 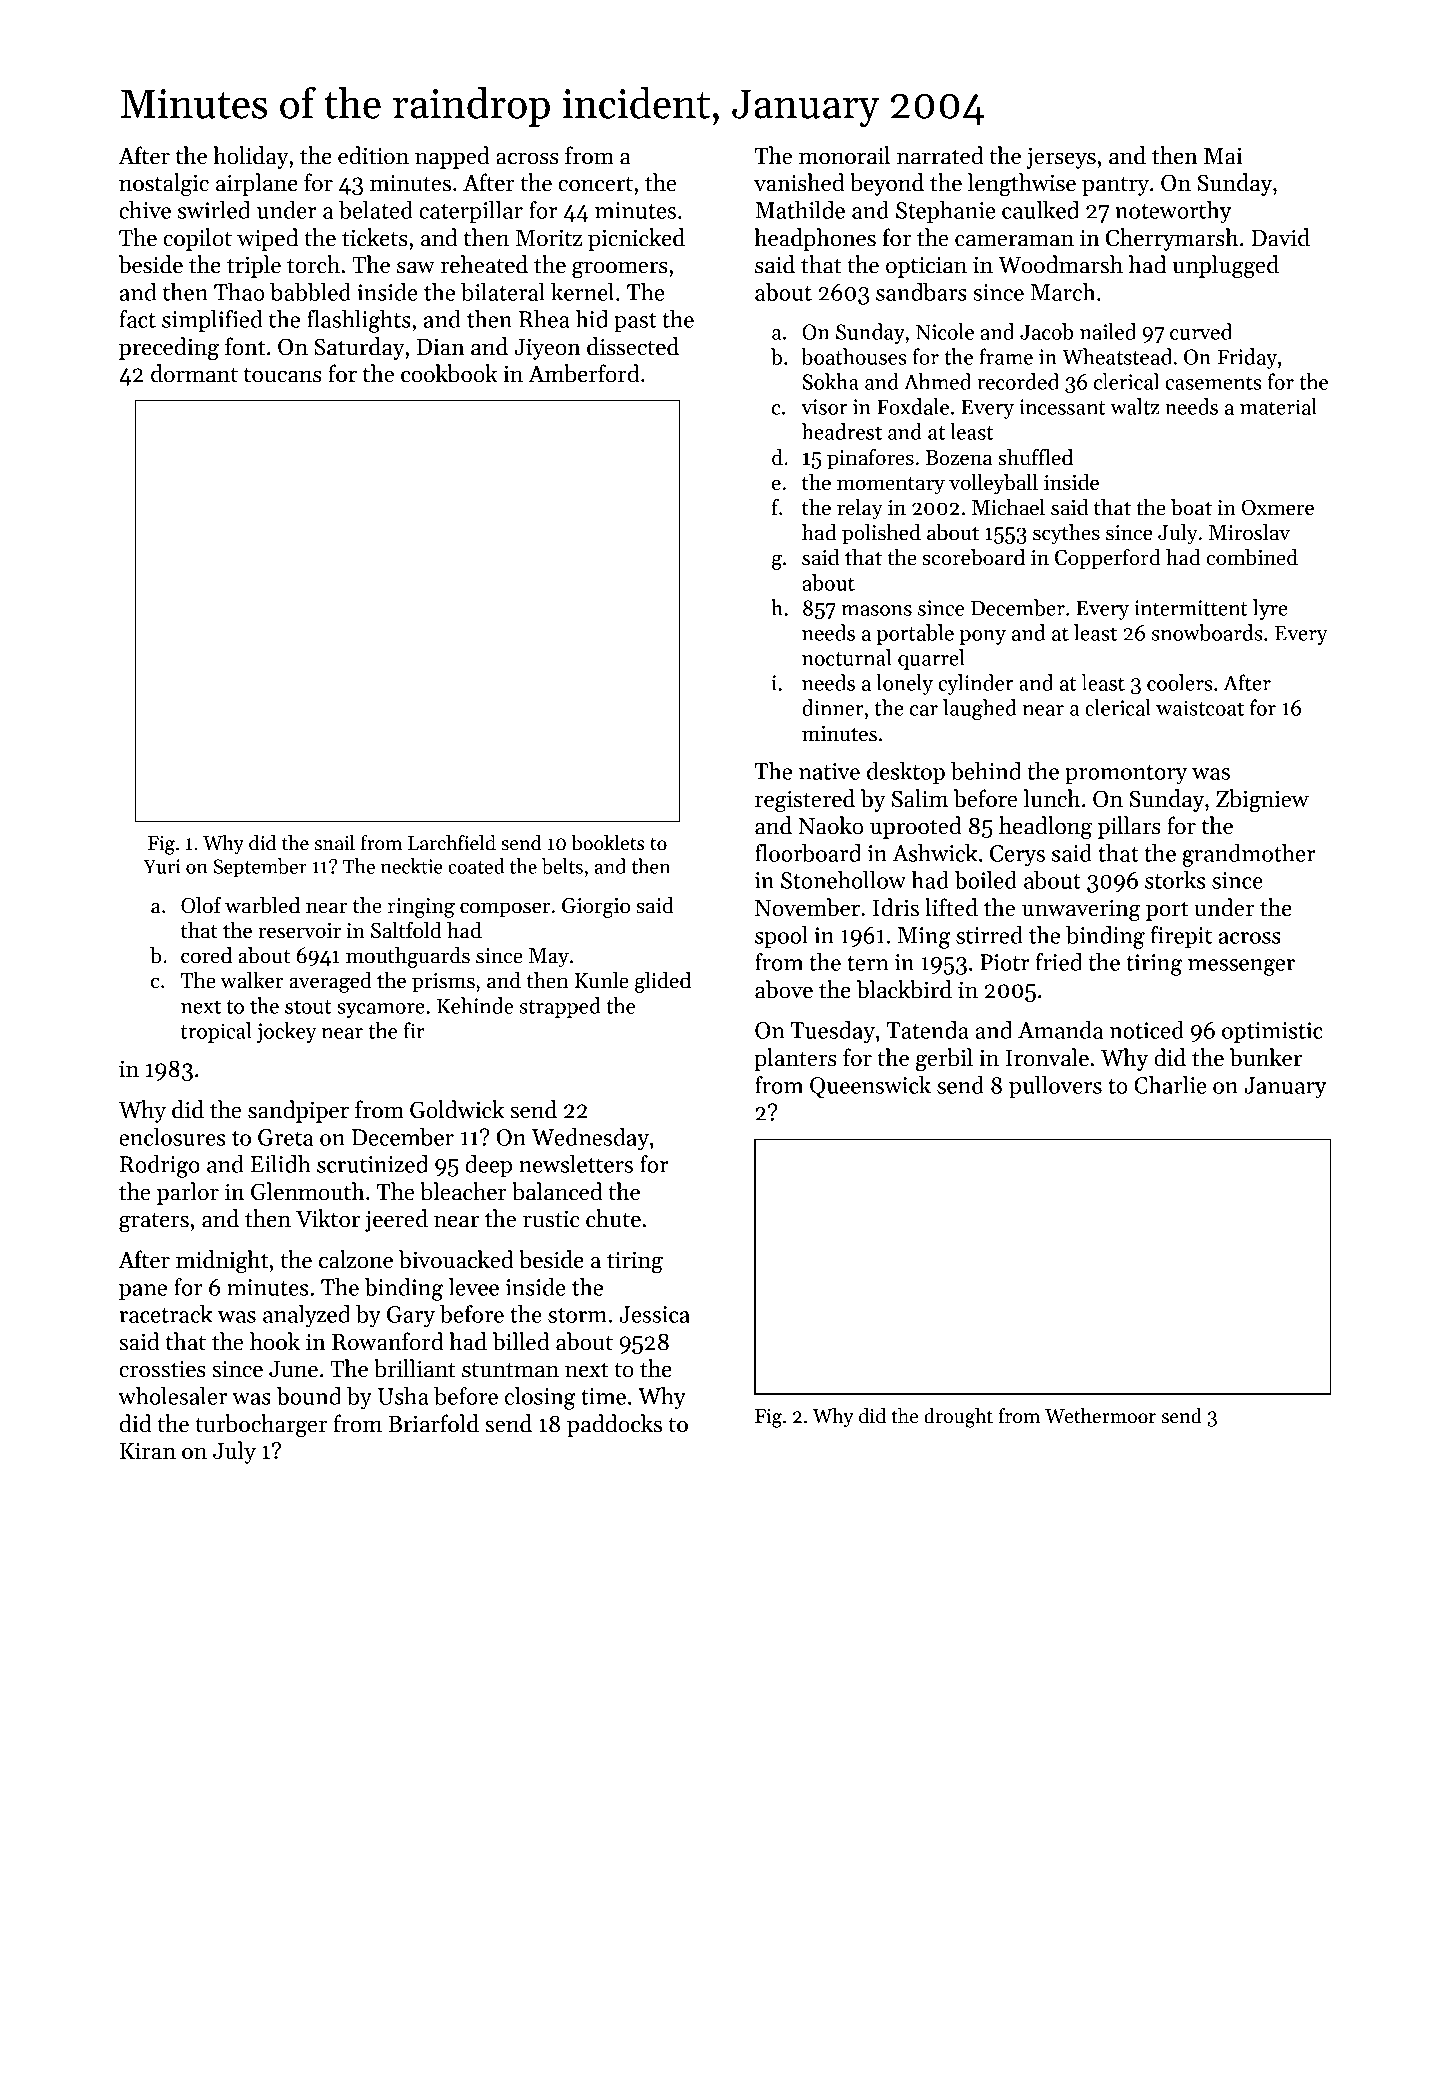 What do you see at coordinates (1249, 855) in the image?
I see `grandmother` at bounding box center [1249, 855].
